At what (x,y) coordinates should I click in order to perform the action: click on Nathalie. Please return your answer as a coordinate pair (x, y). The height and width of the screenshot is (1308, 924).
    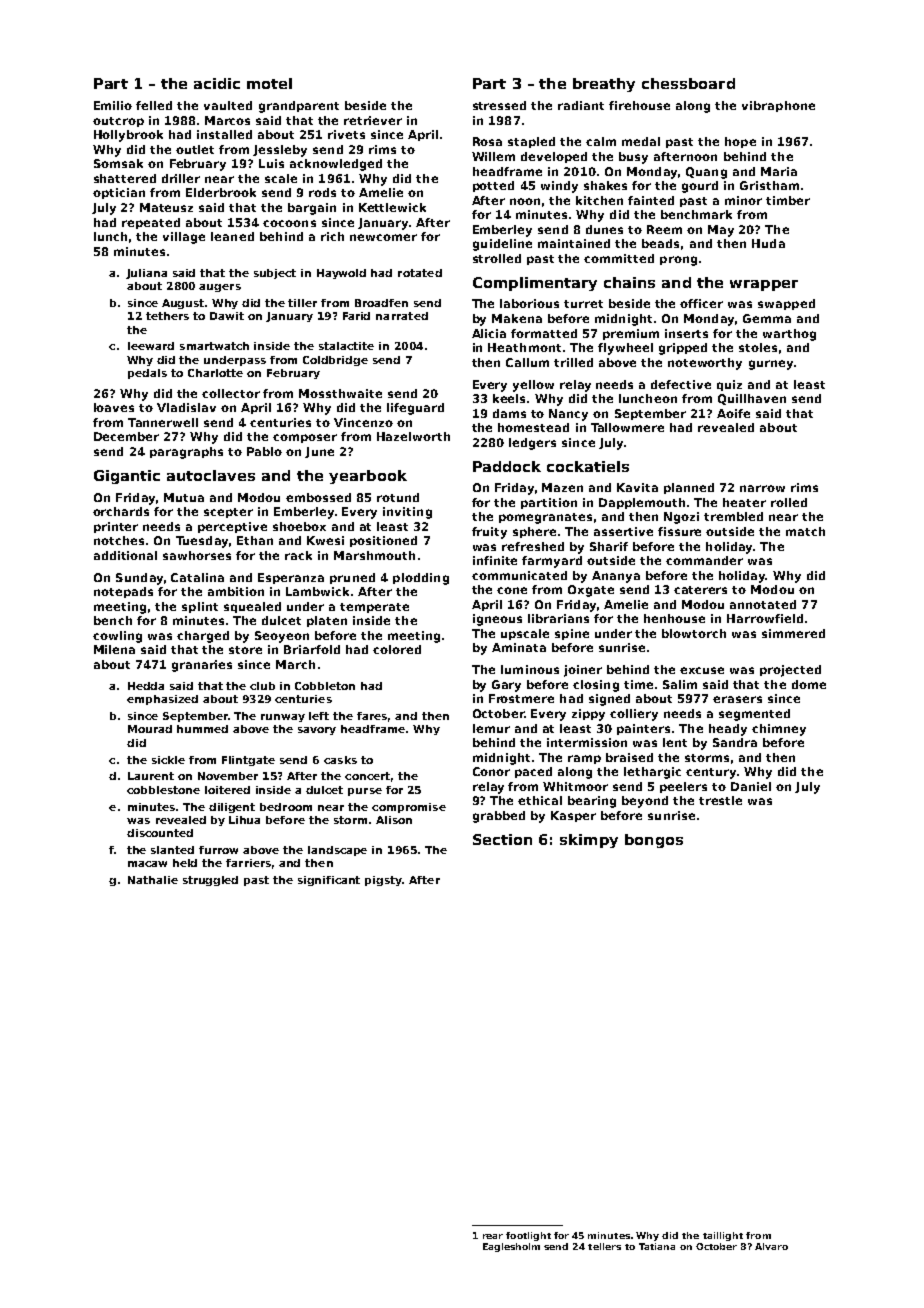
    Looking at the image, I should click on (153, 880).
